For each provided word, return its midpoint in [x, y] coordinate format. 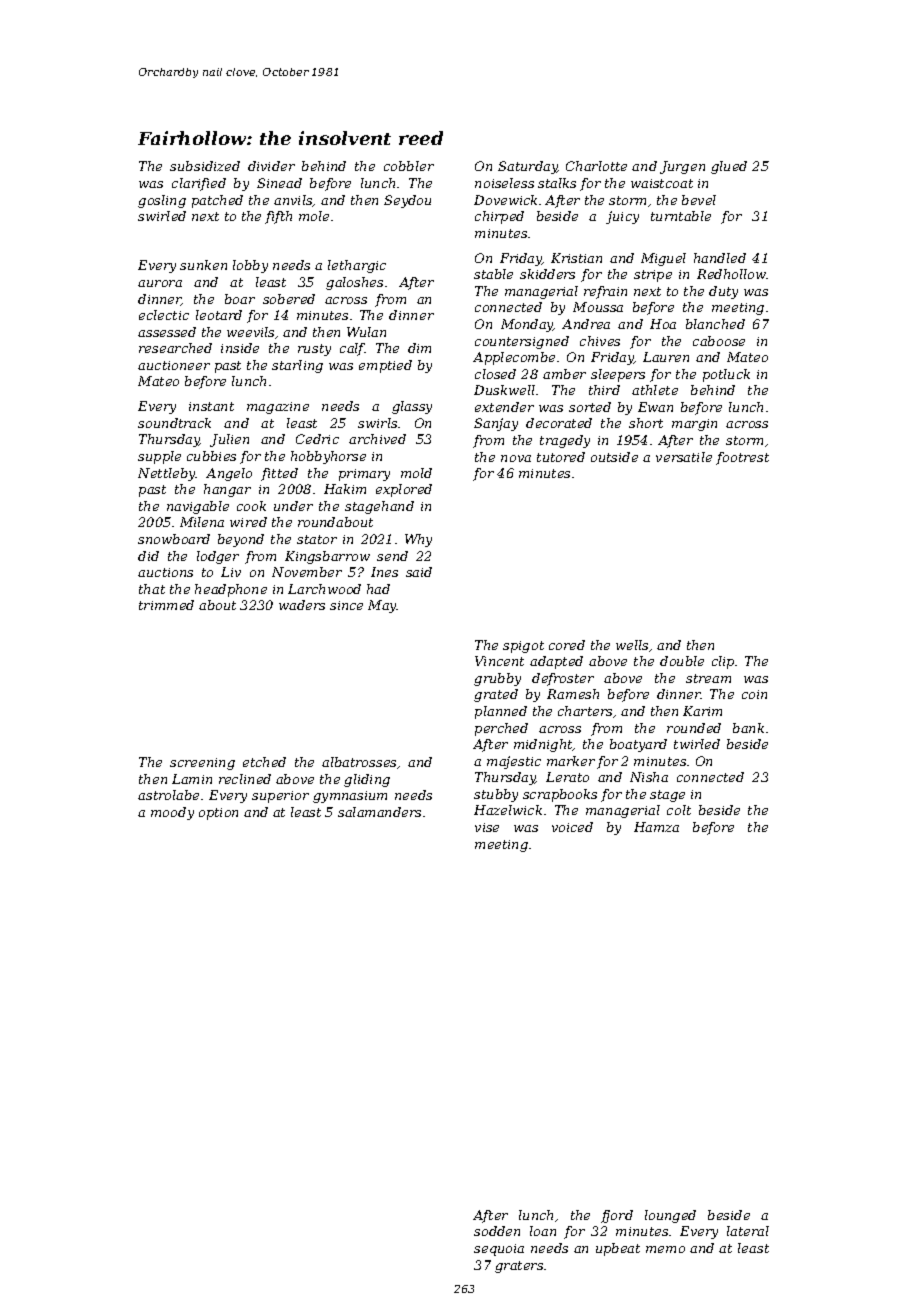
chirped [499, 217]
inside [240, 348]
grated [496, 695]
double [682, 661]
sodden [497, 1231]
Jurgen [682, 167]
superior [280, 797]
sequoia [499, 1250]
